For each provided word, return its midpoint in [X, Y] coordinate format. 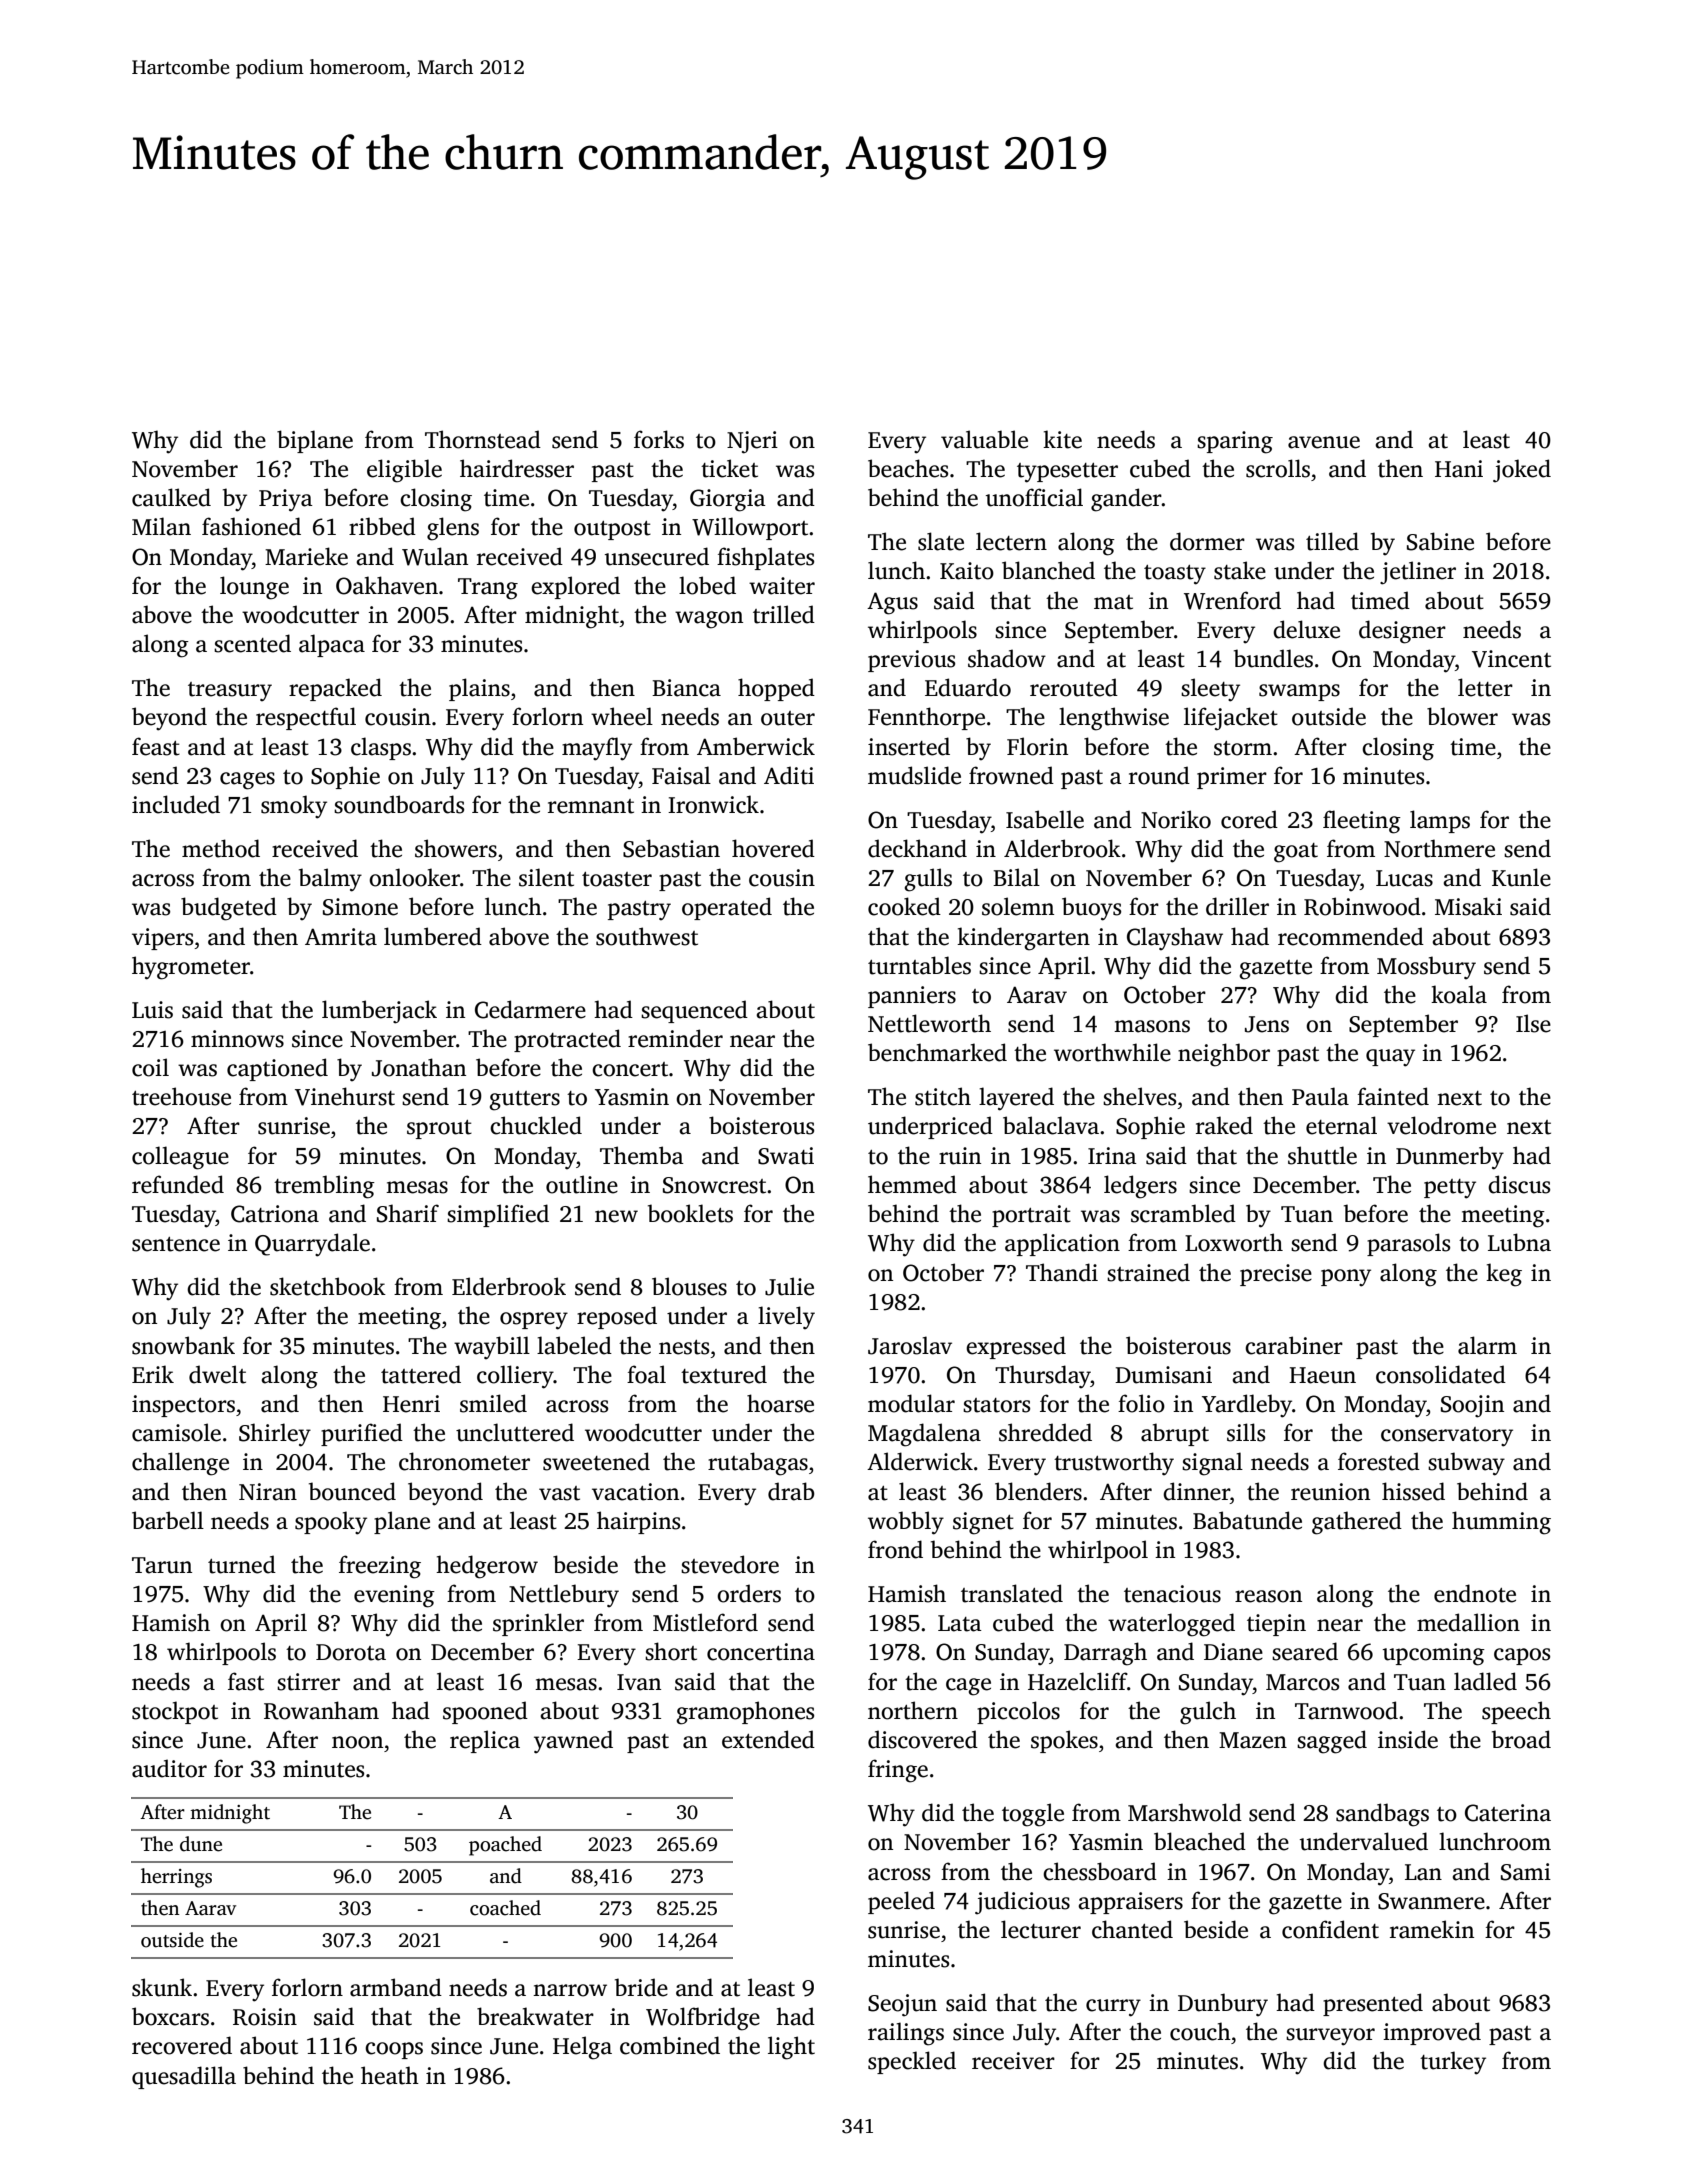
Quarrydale [312, 1245]
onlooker [414, 877]
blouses [689, 1286]
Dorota [351, 1652]
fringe [898, 1771]
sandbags [1382, 1815]
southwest [647, 936]
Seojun [902, 2005]
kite [1062, 439]
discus [1519, 1184]
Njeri [752, 442]
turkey [1453, 2063]
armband [396, 1987]
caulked [171, 497]
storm [1243, 748]
